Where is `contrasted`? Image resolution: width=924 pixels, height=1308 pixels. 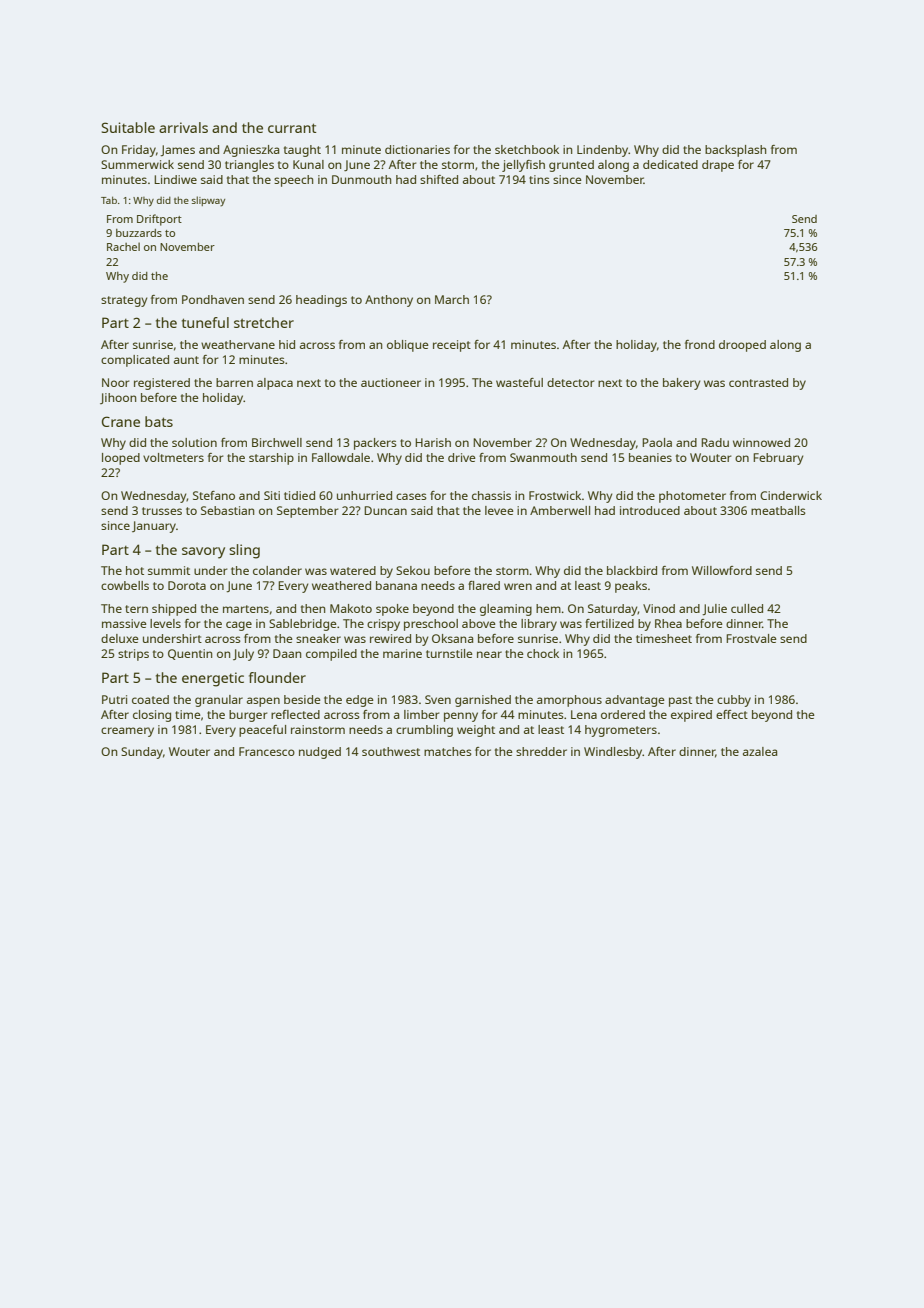 contrasted is located at coordinates (758, 382).
